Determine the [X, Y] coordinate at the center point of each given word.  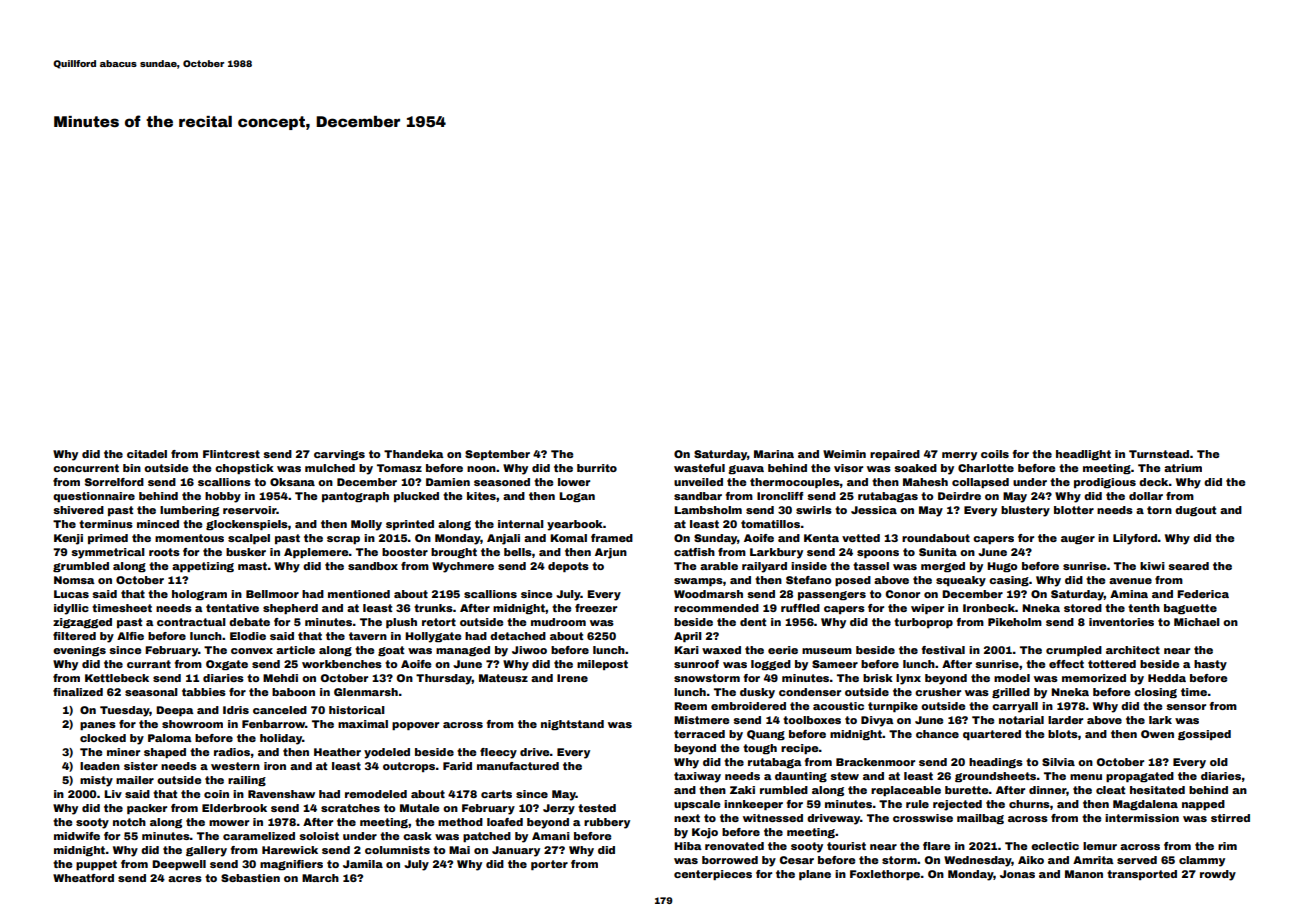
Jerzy [559, 809]
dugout [1195, 511]
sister [141, 766]
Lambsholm [708, 510]
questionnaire [94, 497]
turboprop [923, 623]
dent [753, 622]
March [320, 878]
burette [967, 790]
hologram [199, 595]
